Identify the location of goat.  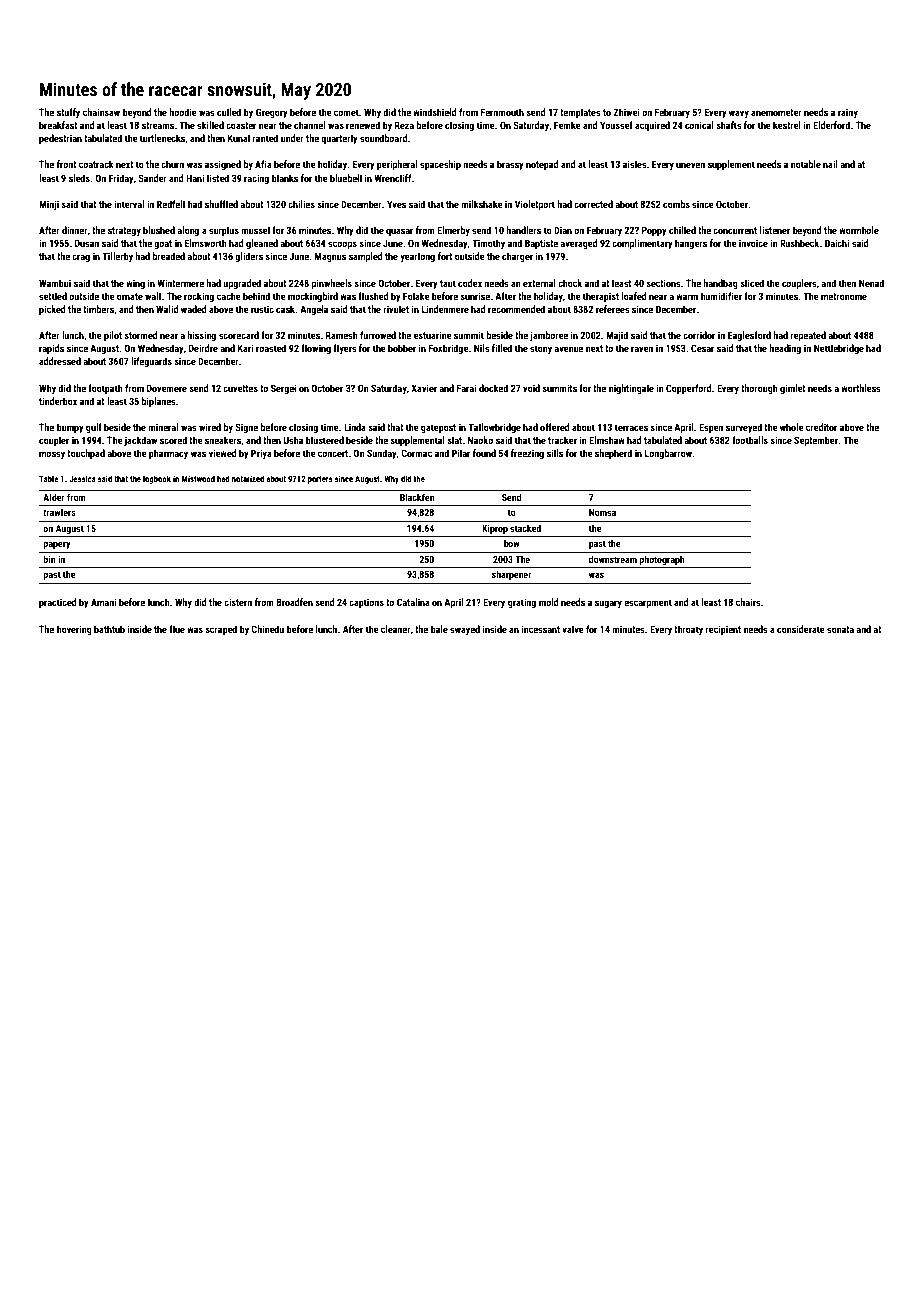
(163, 244).
